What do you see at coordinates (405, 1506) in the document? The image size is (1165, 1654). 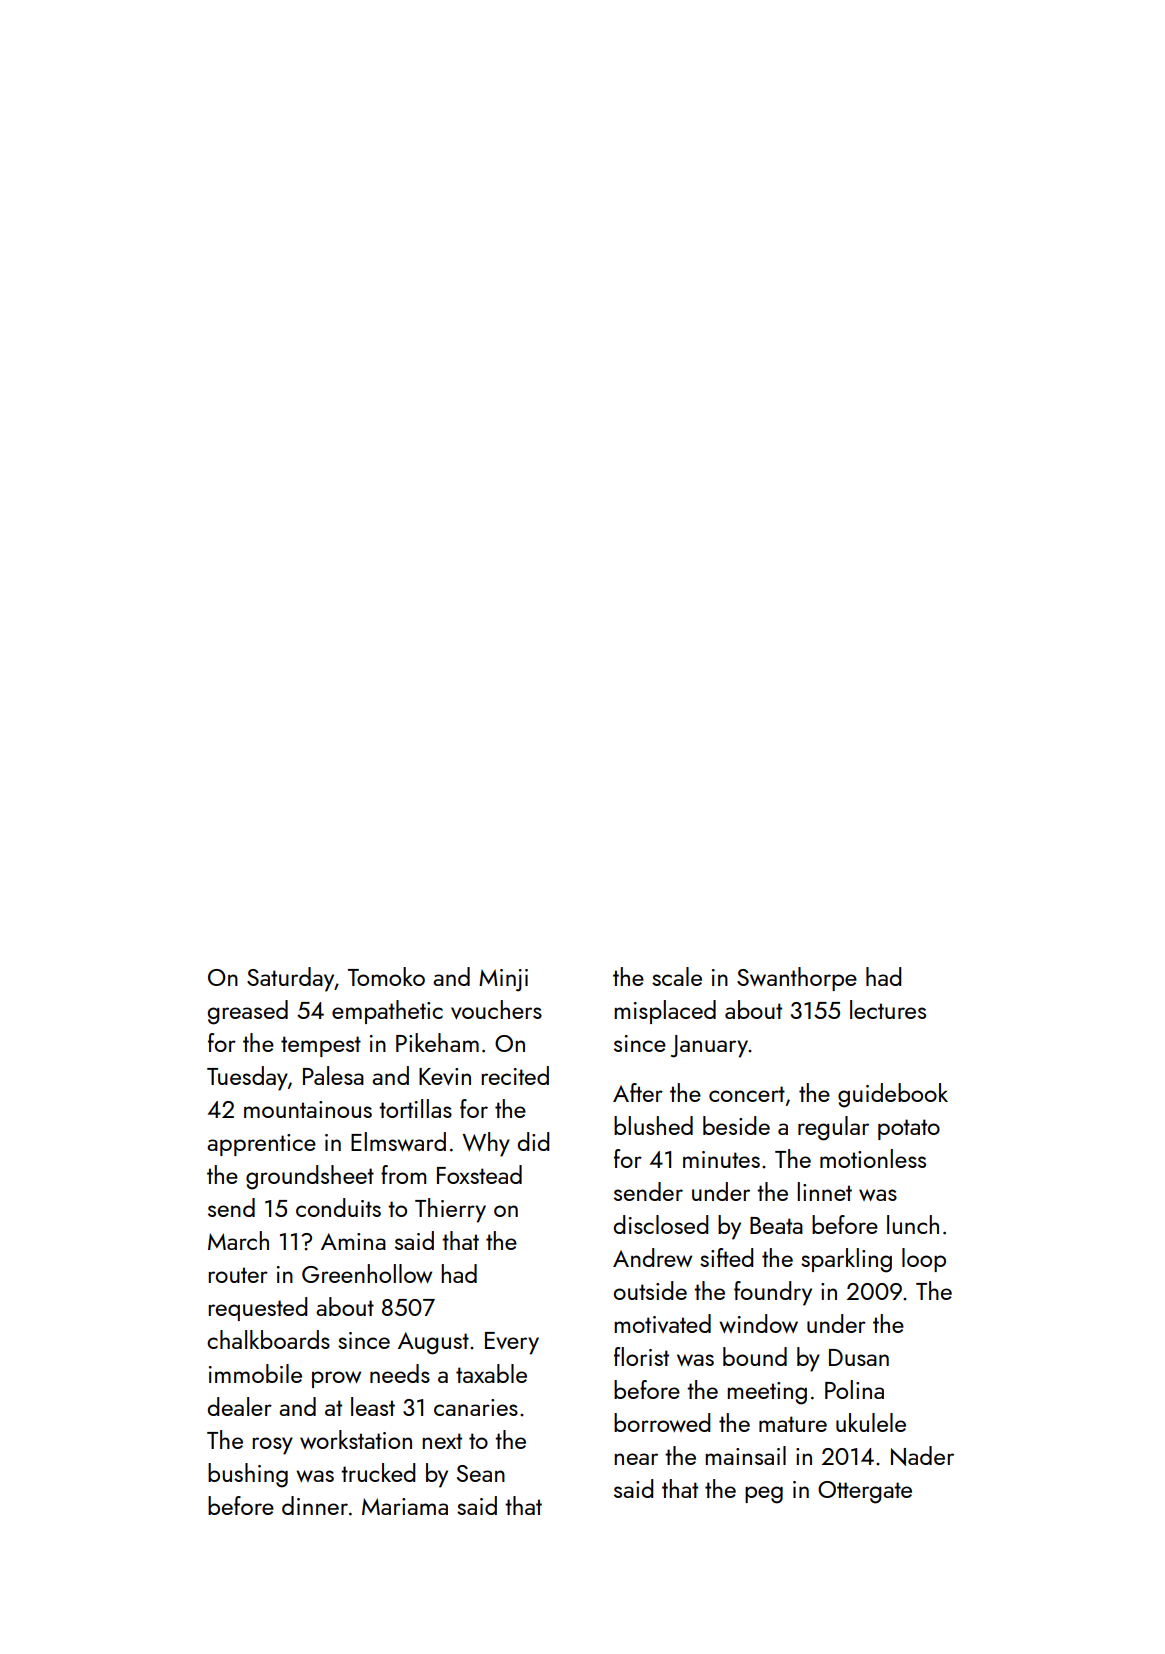 I see `Mariama` at bounding box center [405, 1506].
